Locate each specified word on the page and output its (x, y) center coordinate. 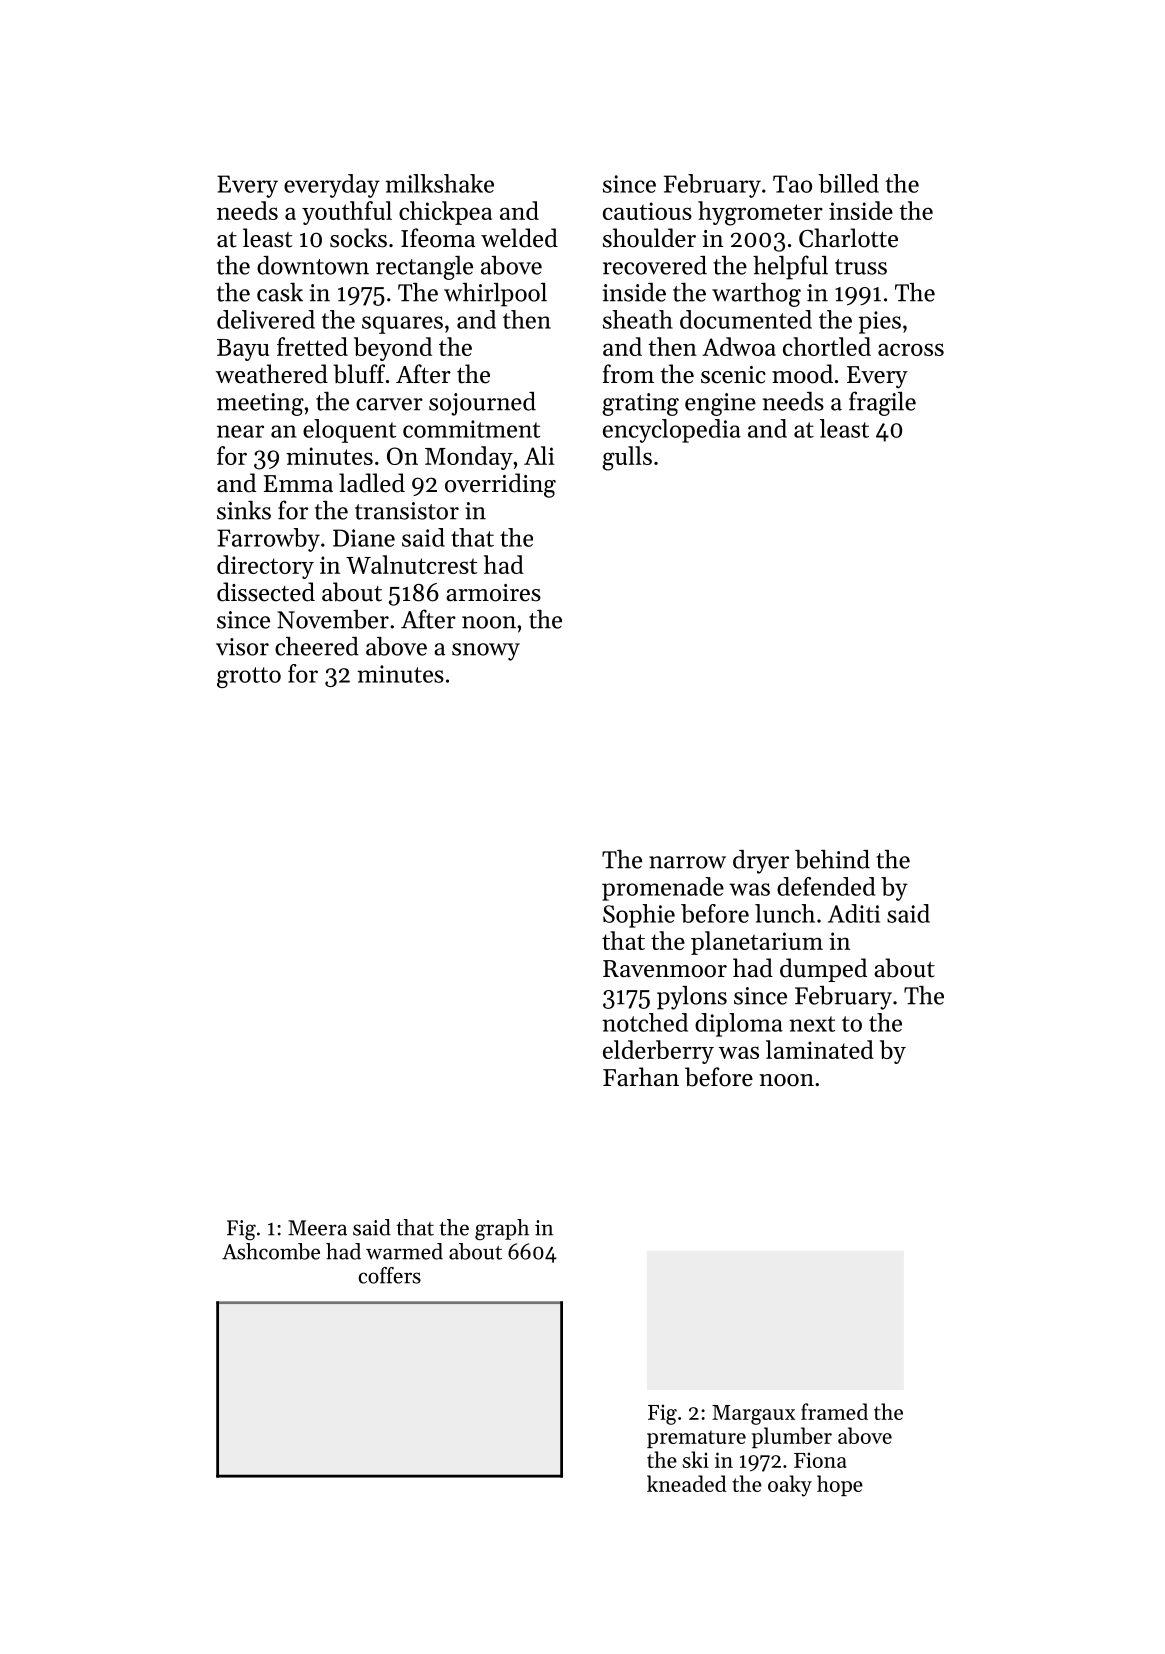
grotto (249, 677)
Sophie (639, 916)
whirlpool (495, 295)
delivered (266, 319)
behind (832, 859)
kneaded (687, 1483)
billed (849, 183)
